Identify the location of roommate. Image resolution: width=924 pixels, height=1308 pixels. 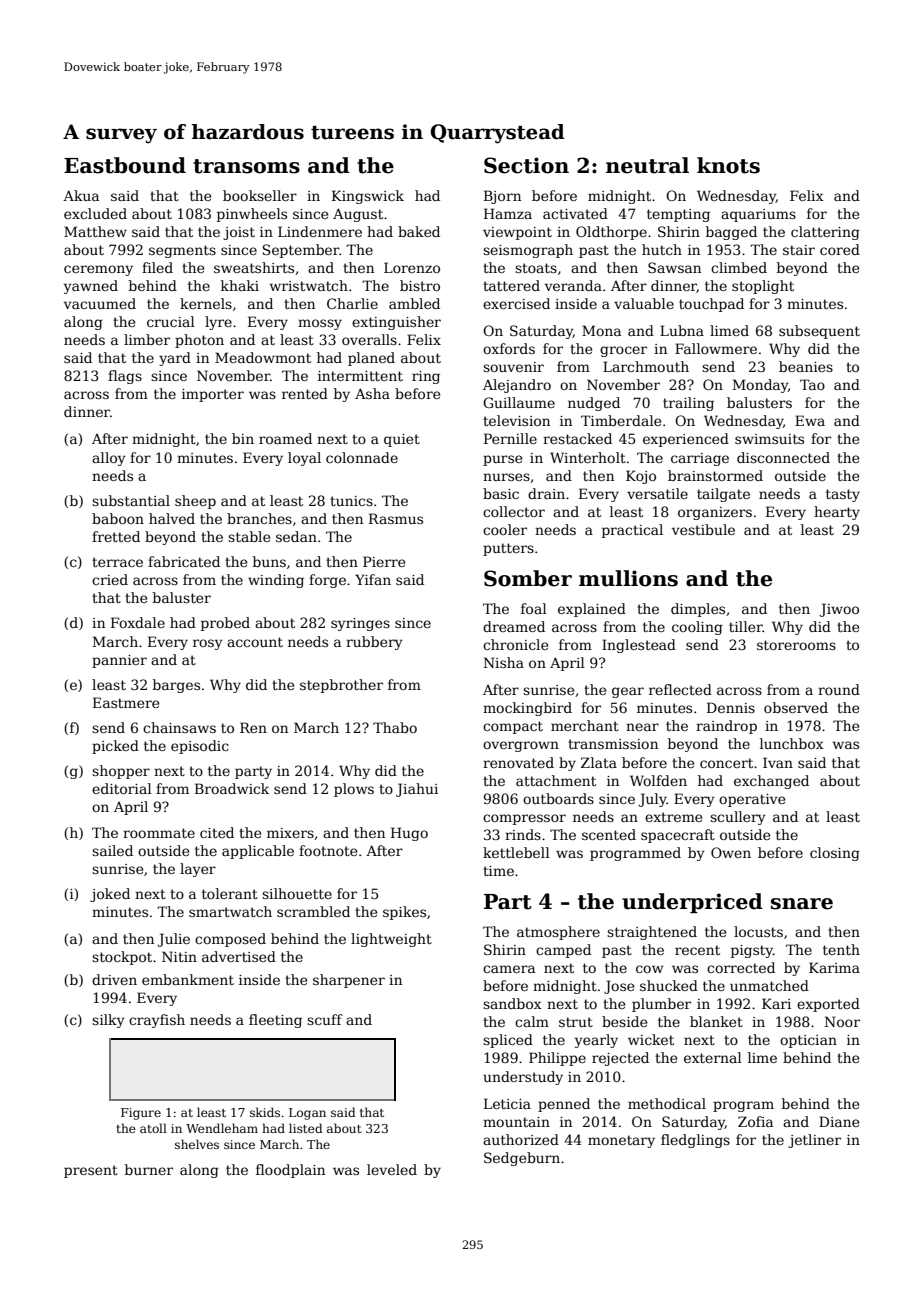
(159, 833).
